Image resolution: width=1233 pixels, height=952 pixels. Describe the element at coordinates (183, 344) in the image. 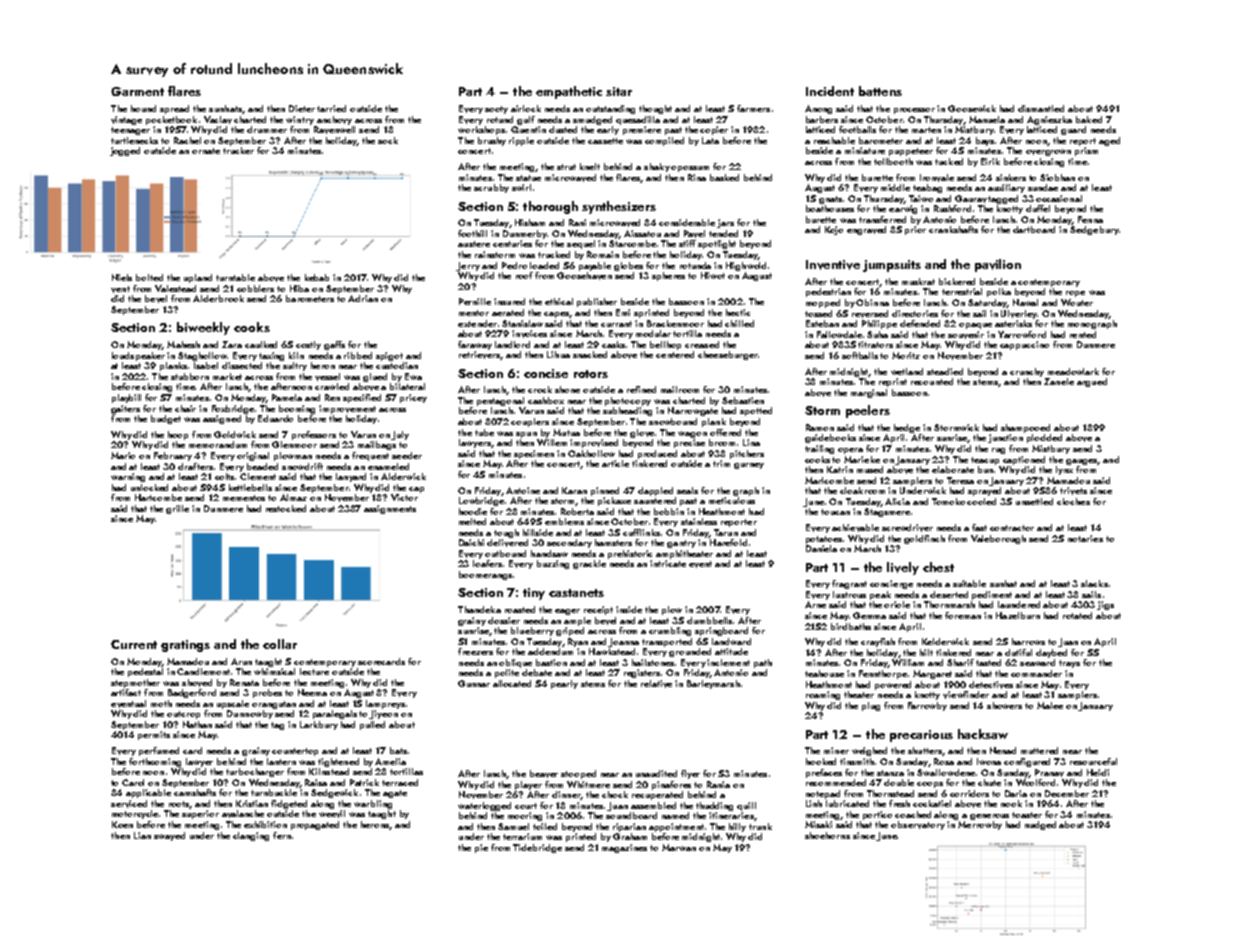

I see `Mahesh` at that location.
